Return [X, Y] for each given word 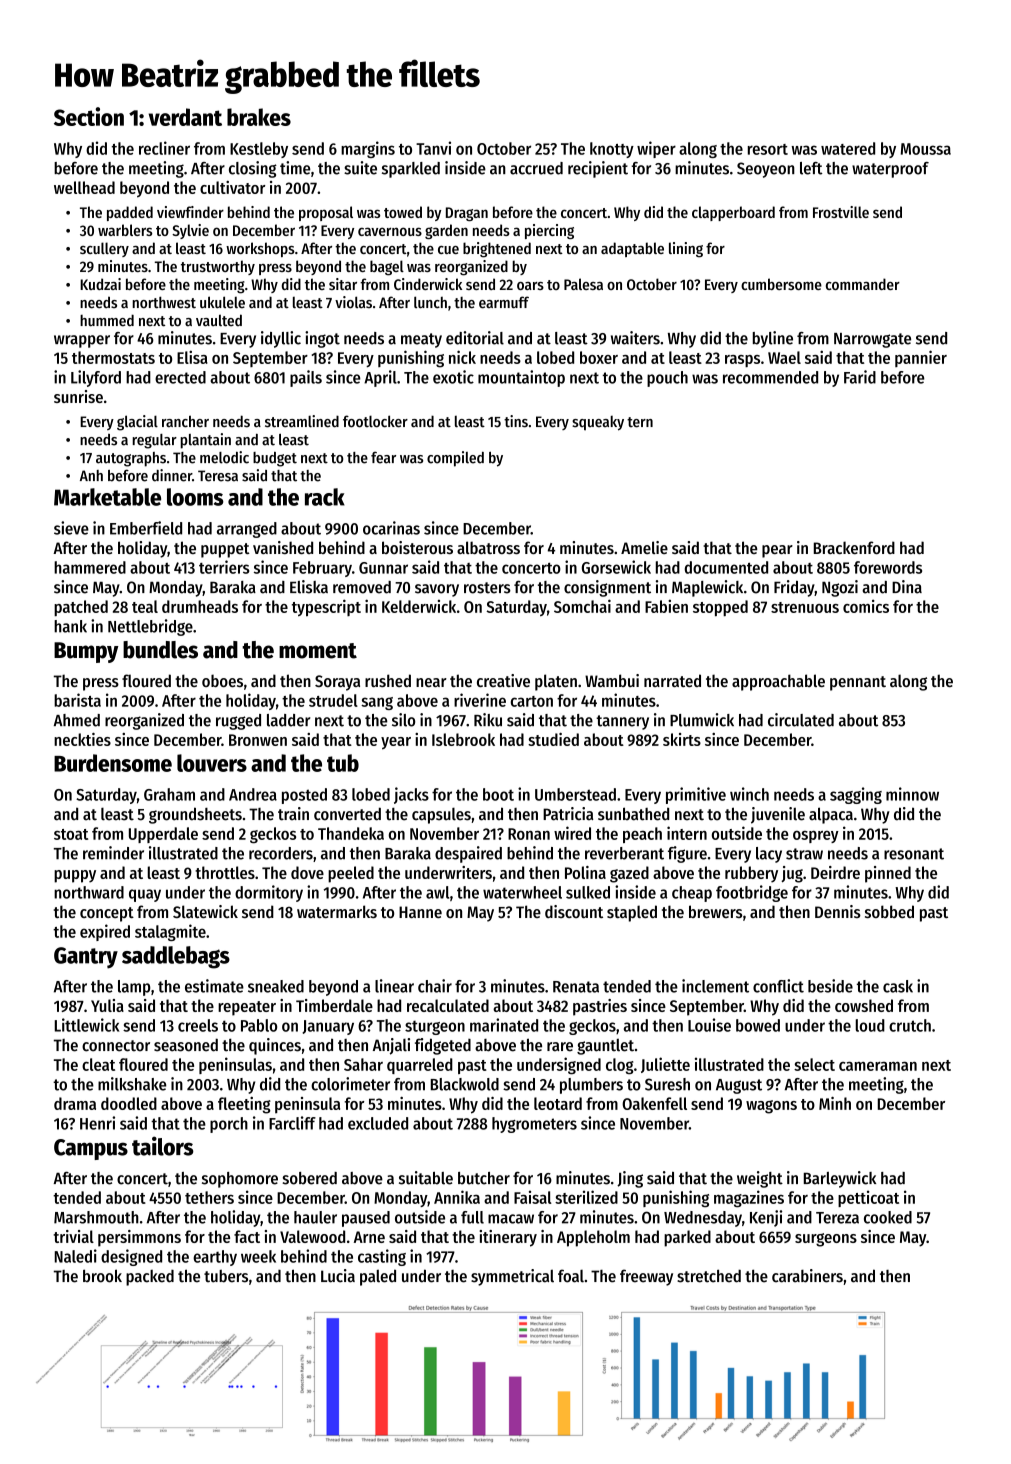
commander [863, 284]
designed [131, 1257]
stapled [632, 913]
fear [383, 457]
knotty [612, 150]
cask [898, 986]
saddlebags [176, 957]
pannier [921, 358]
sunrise [78, 396]
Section [89, 116]
